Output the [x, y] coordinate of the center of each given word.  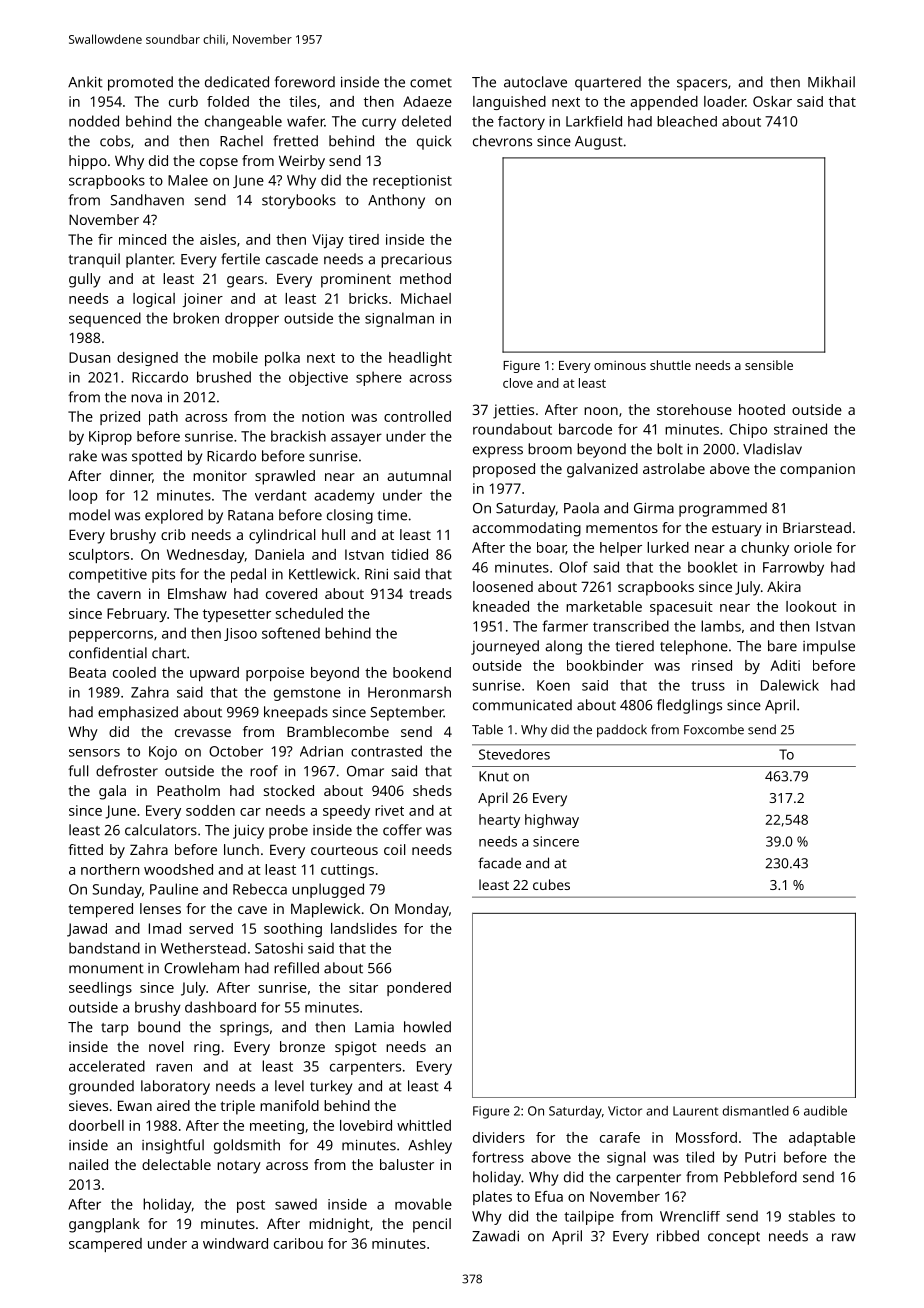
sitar [363, 987]
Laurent [695, 1111]
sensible [769, 365]
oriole [813, 547]
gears [245, 282]
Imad [165, 928]
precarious [416, 261]
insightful [173, 1146]
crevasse [203, 733]
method [425, 278]
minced [142, 239]
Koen [553, 685]
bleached [687, 121]
